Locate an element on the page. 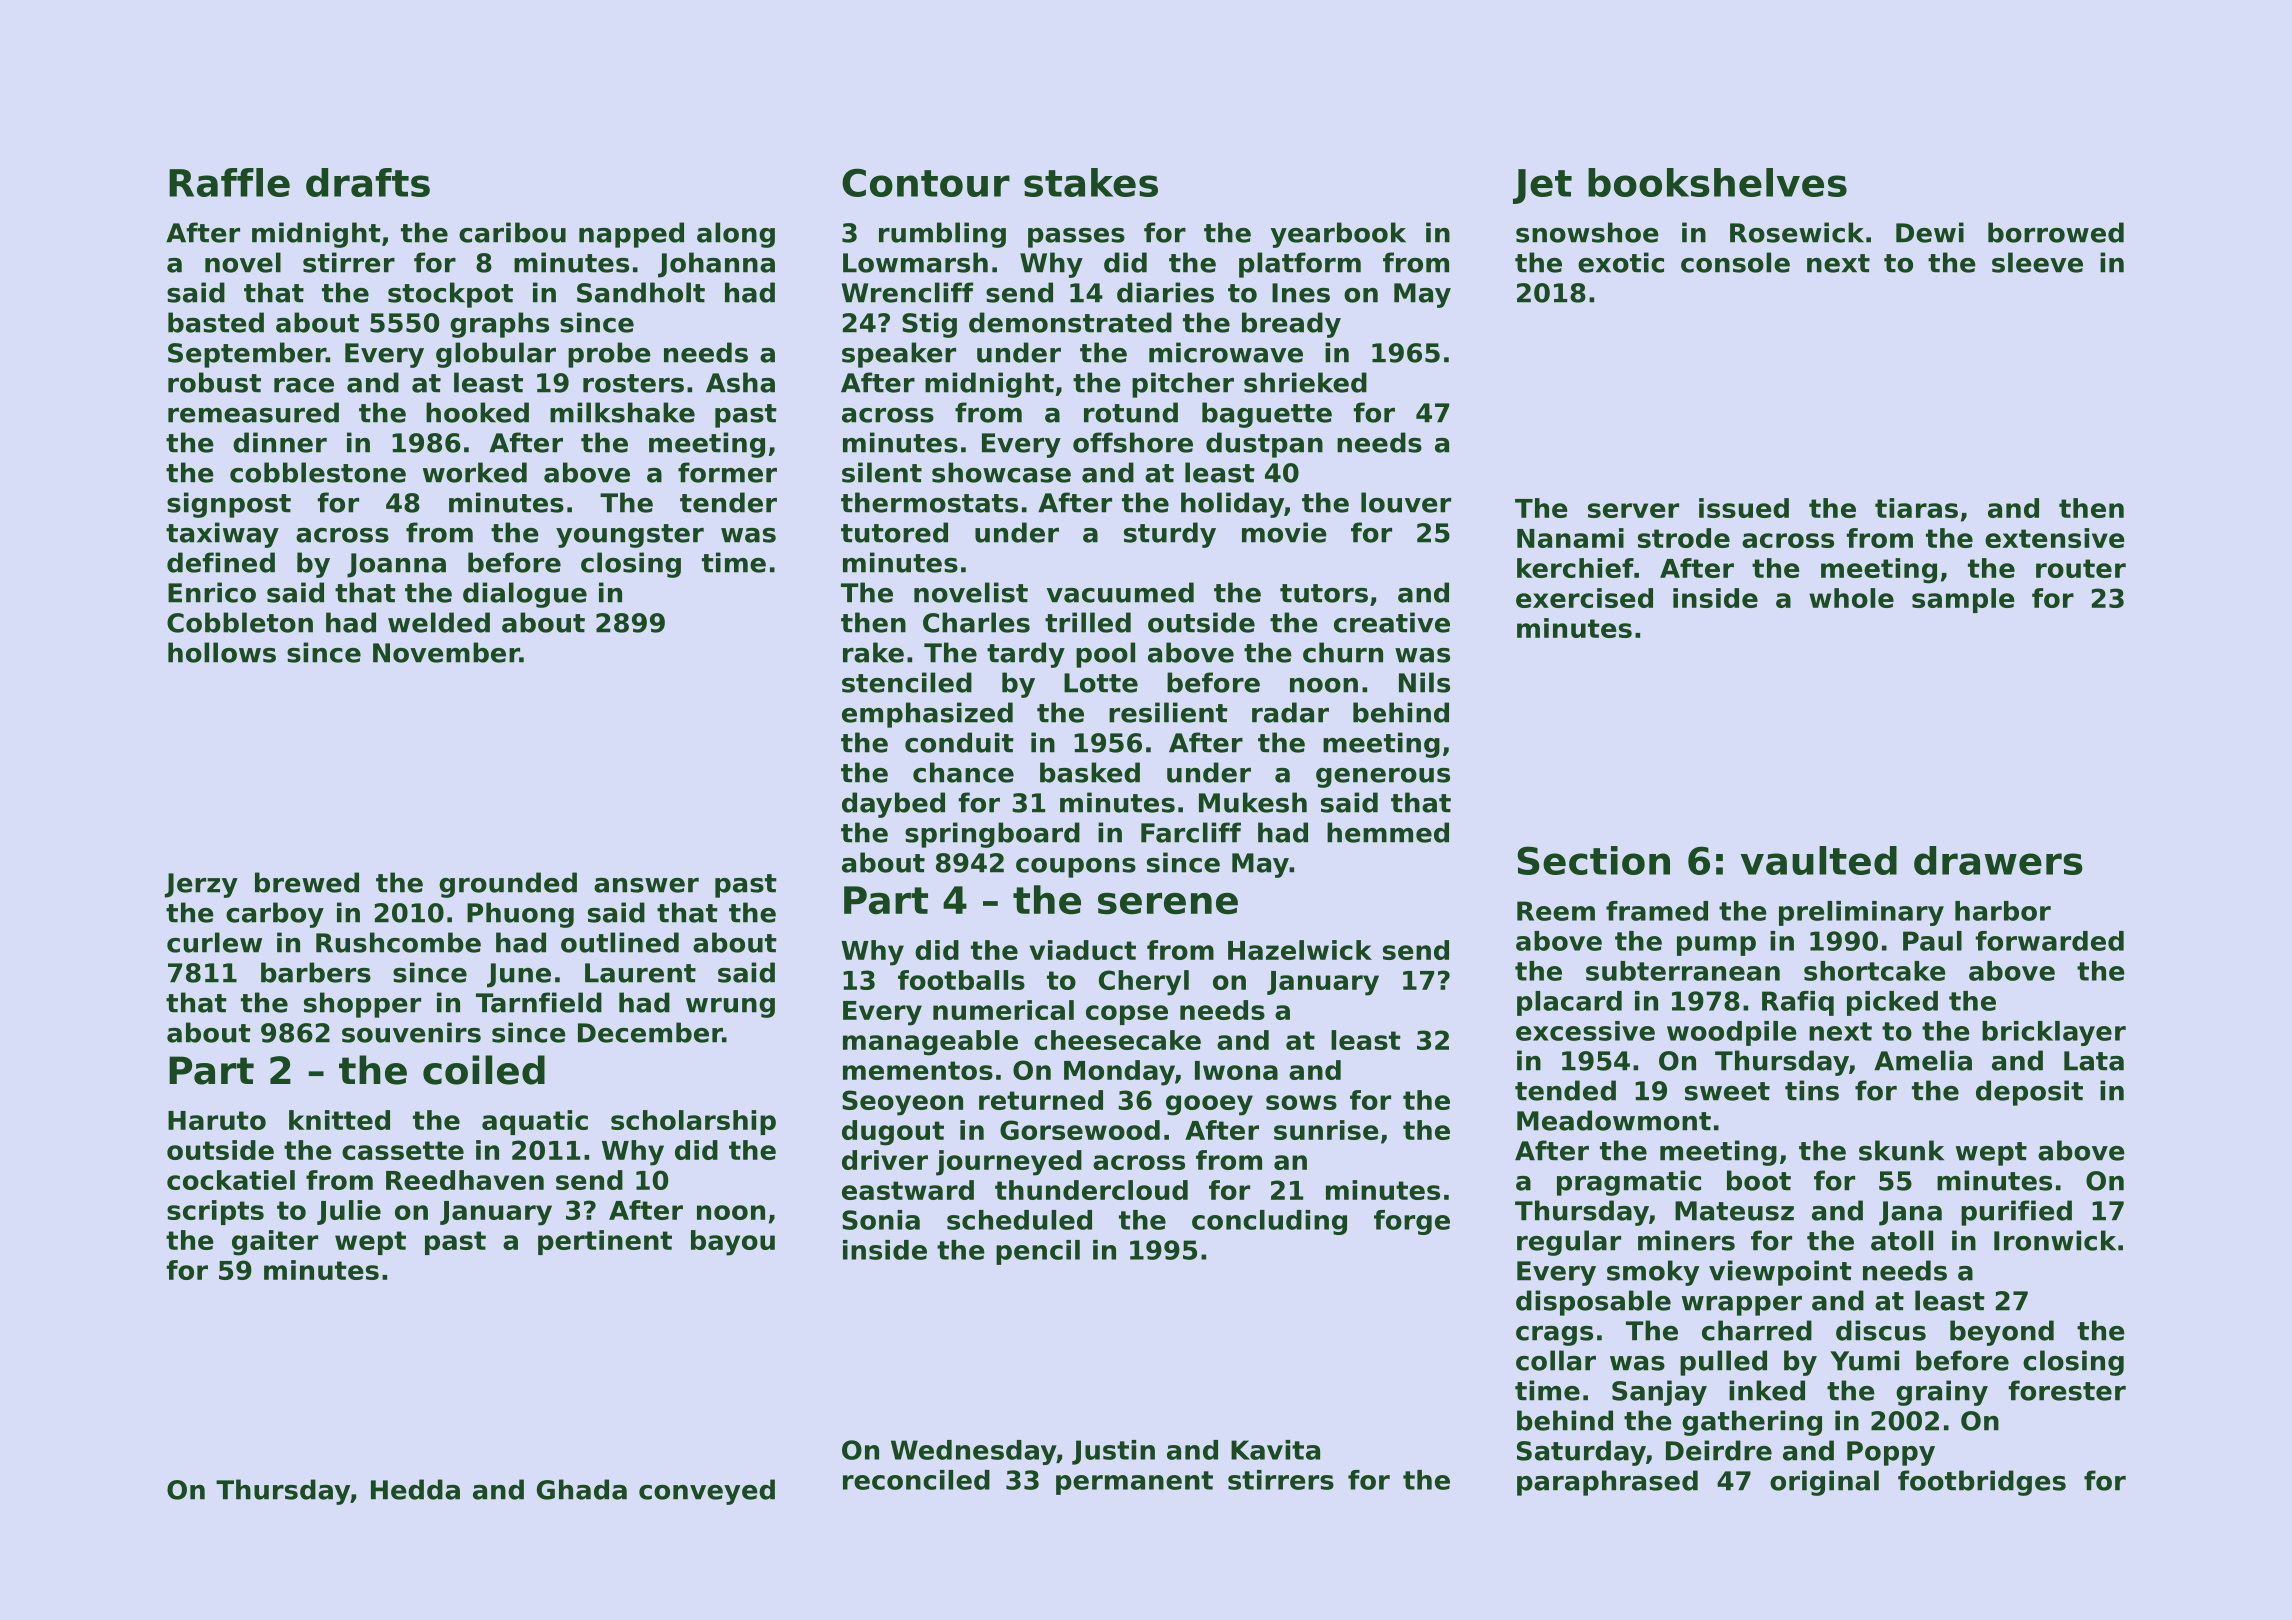 The width and height of the page is (2292, 1620). sows is located at coordinates (1301, 1102).
